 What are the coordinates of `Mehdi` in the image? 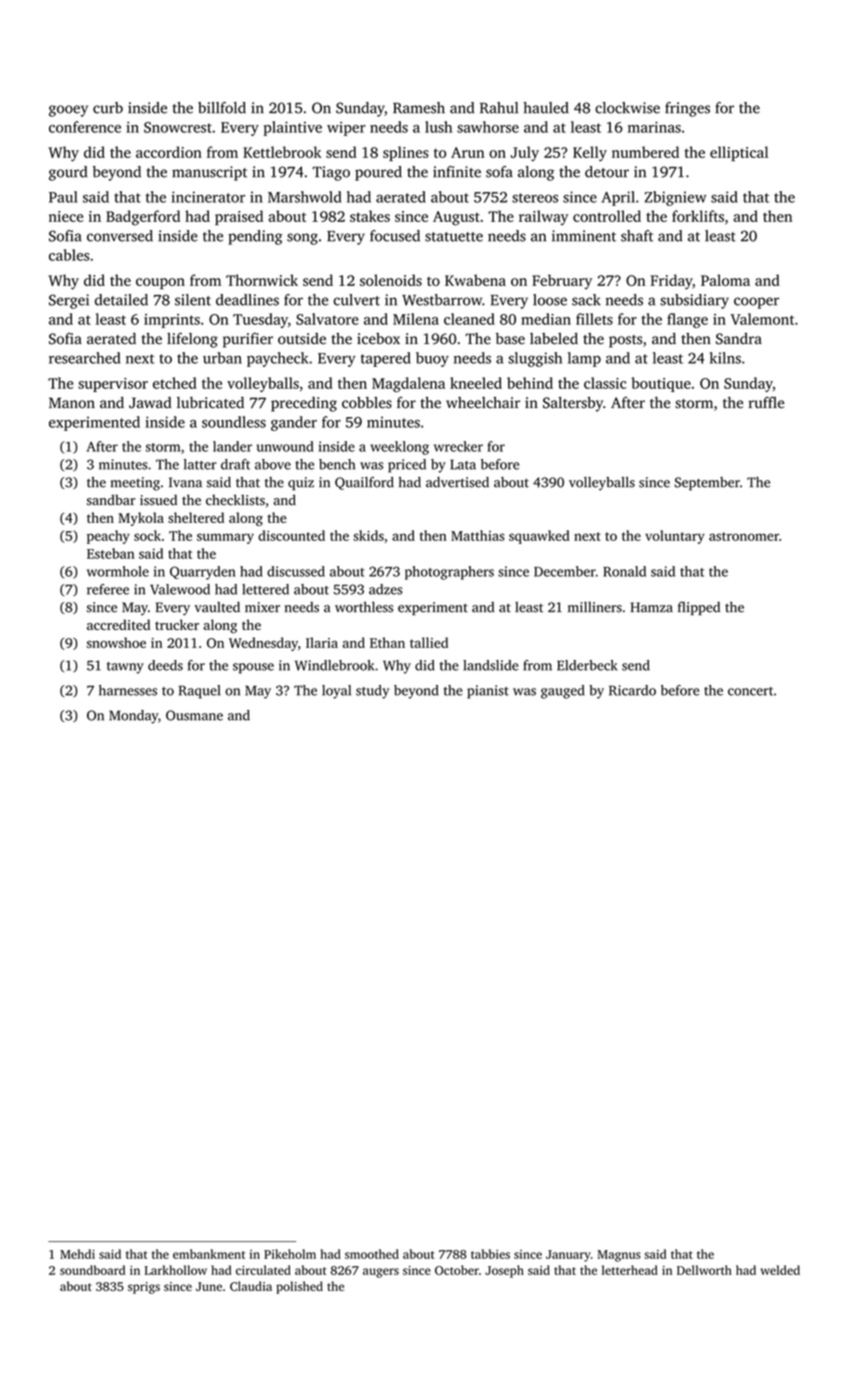 It's located at (77, 1254).
